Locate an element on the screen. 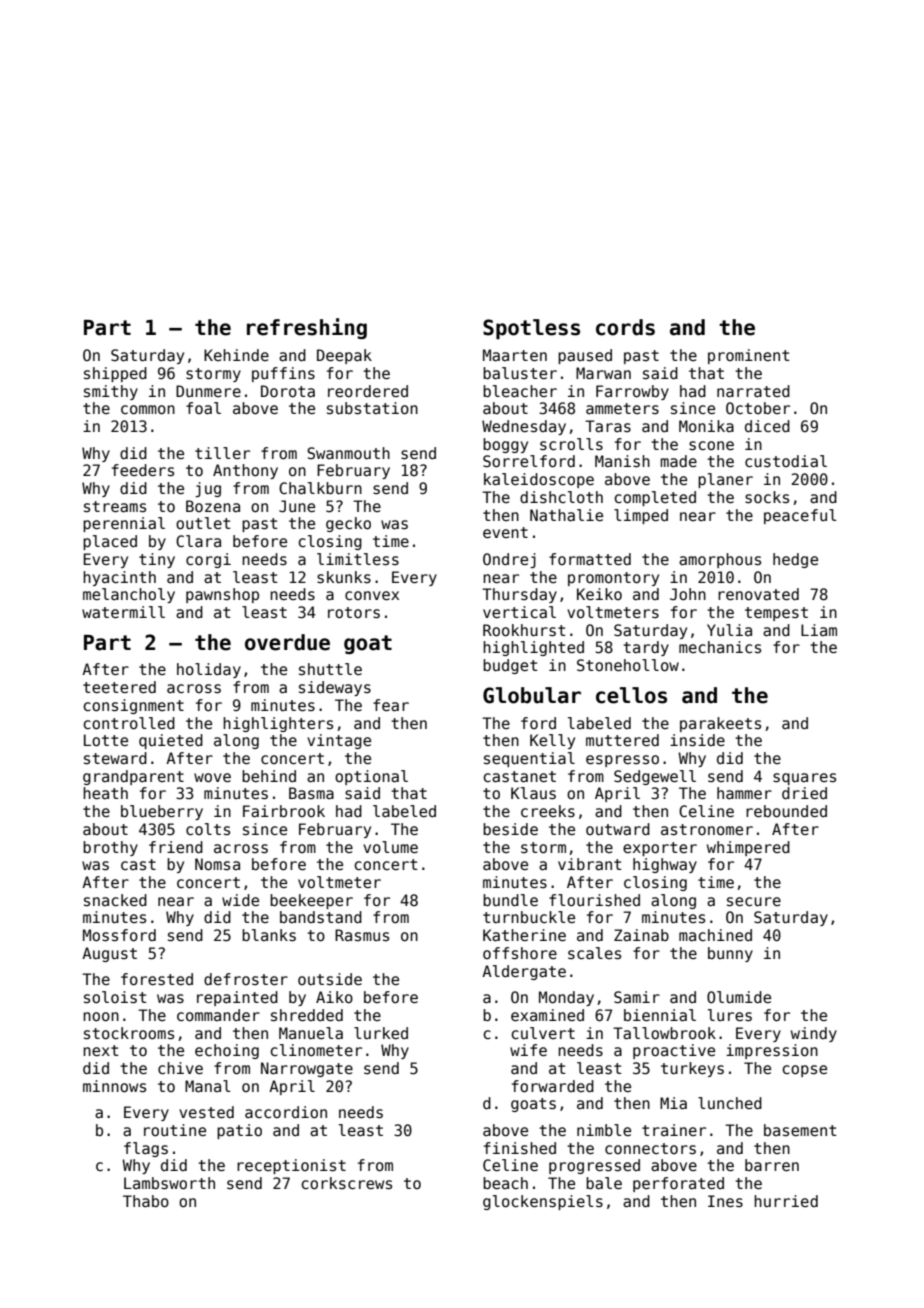 The image size is (924, 1308). wide is located at coordinates (240, 900).
